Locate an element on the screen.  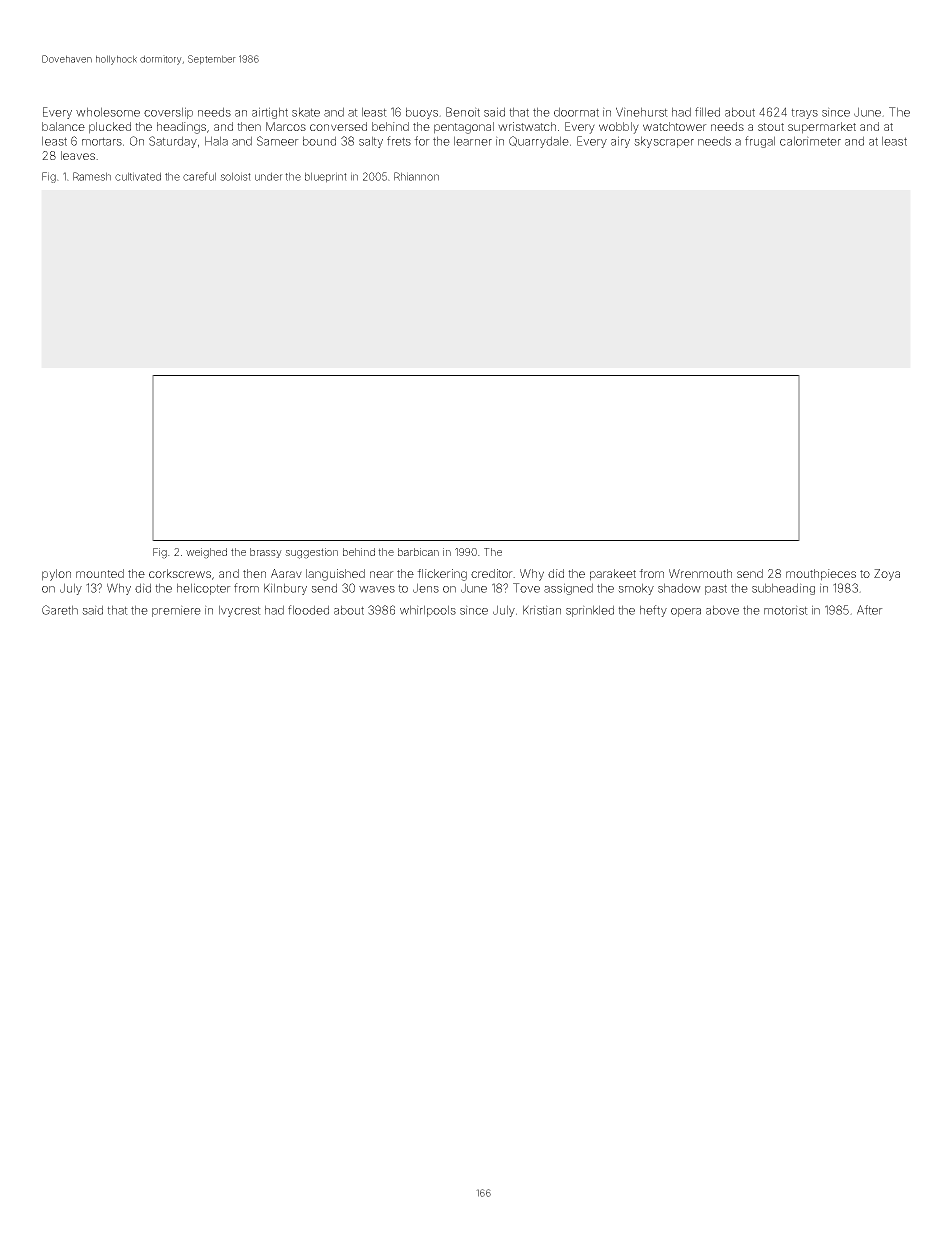
opera is located at coordinates (686, 612).
